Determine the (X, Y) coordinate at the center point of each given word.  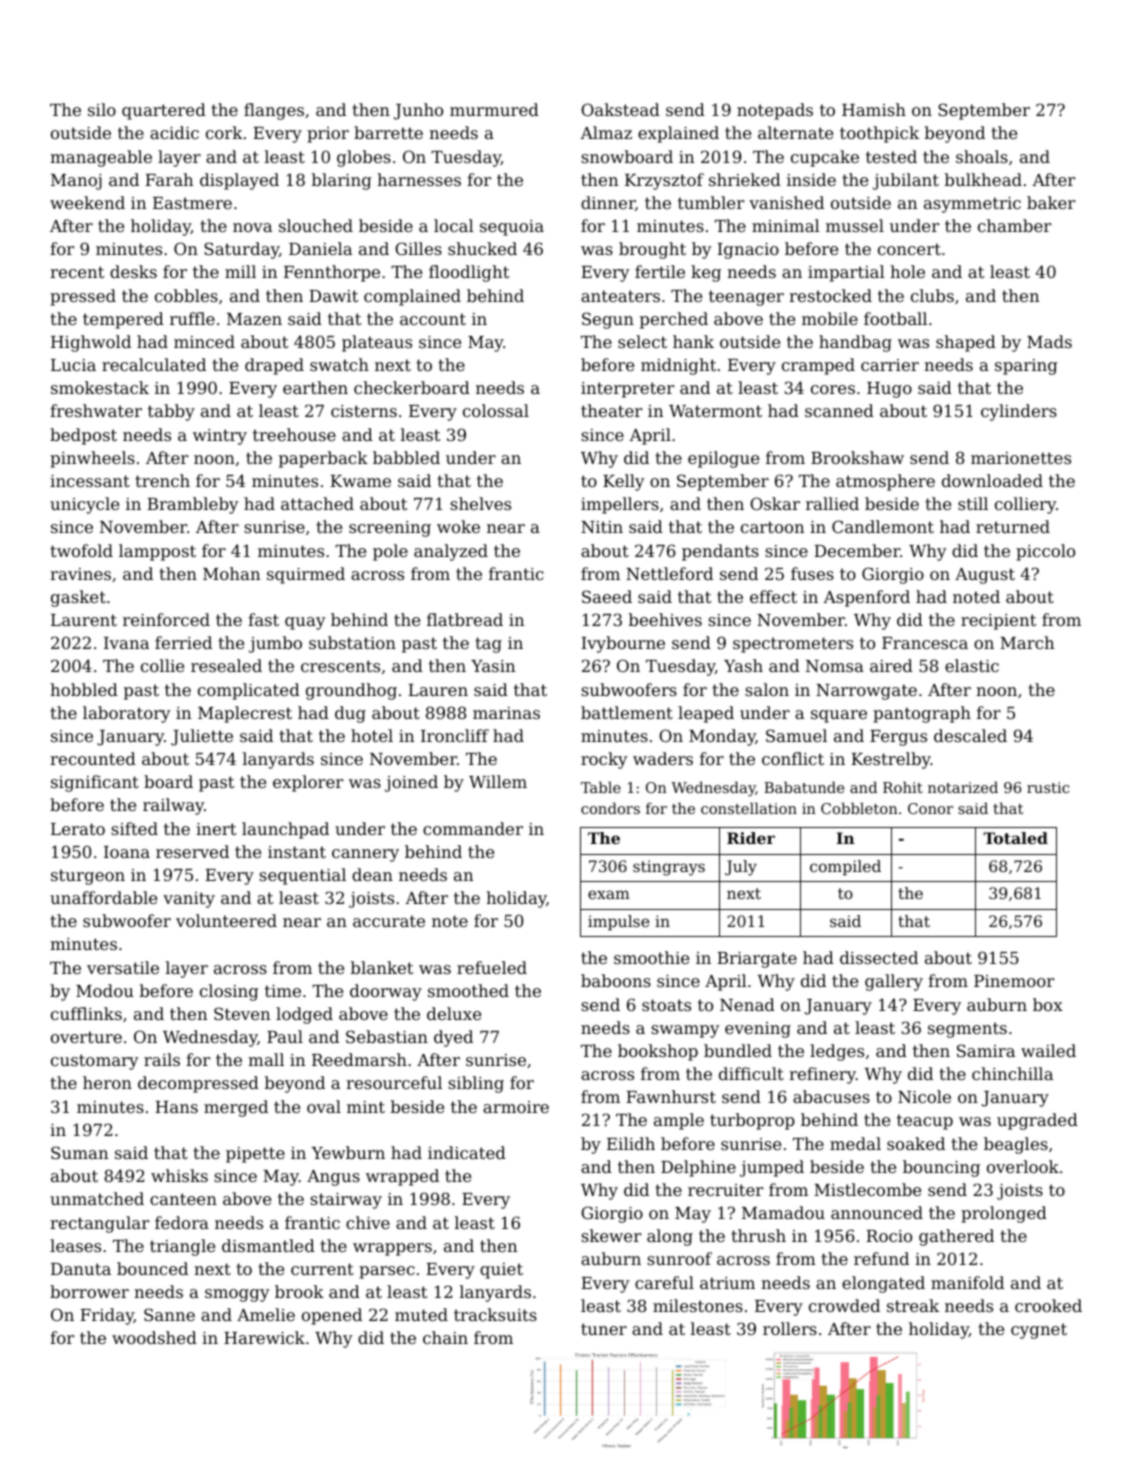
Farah (169, 179)
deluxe (454, 1013)
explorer (308, 783)
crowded (844, 1305)
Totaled (1015, 838)
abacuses (831, 1096)
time (283, 991)
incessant (90, 481)
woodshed (154, 1337)
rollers (790, 1328)
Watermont (715, 411)
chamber (1014, 225)
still (973, 503)
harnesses (419, 179)
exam (609, 894)
